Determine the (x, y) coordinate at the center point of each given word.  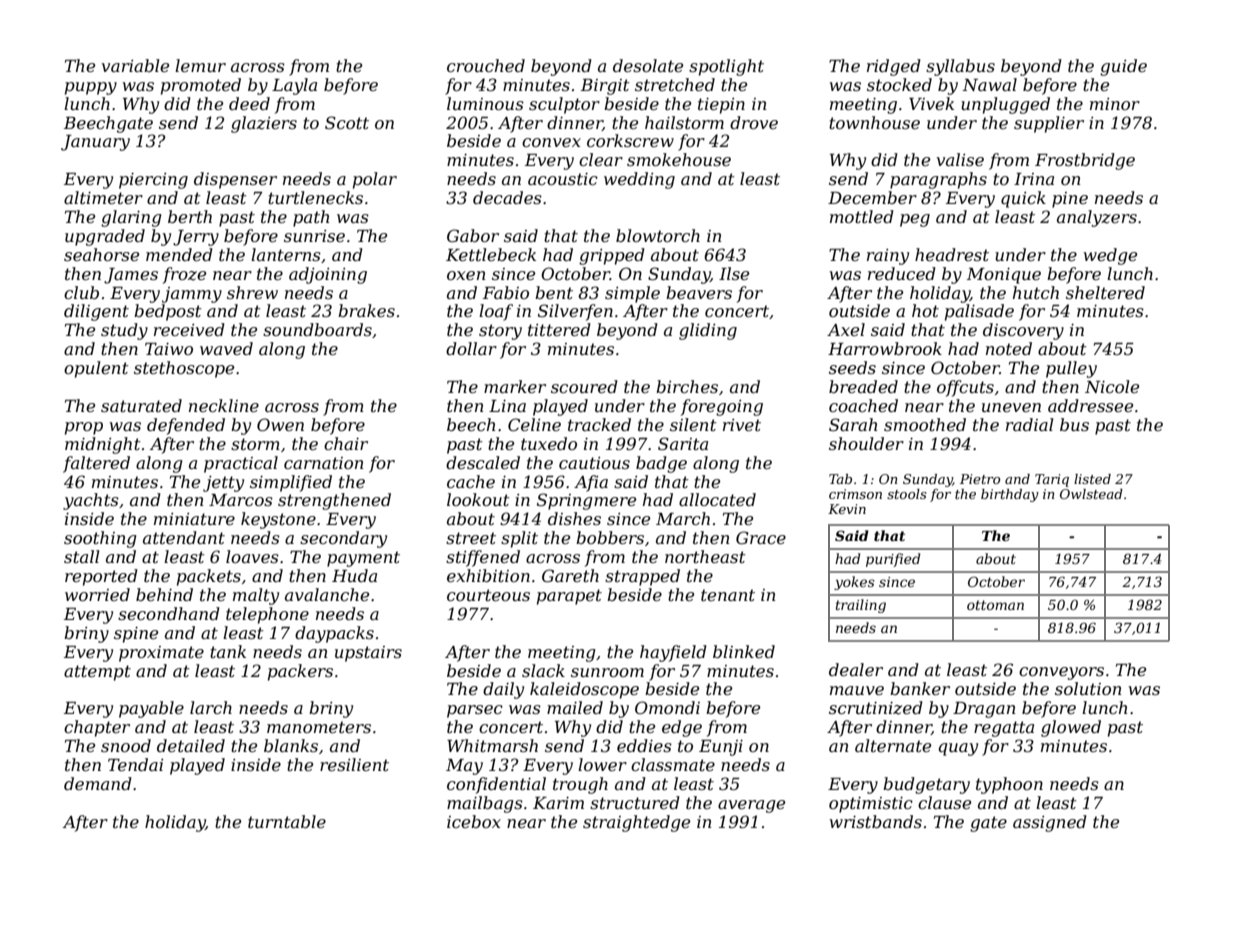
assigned (1050, 823)
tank (228, 651)
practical (241, 464)
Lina (507, 406)
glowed (1071, 728)
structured (635, 802)
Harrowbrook (885, 348)
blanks (291, 745)
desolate (648, 65)
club (81, 292)
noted (1009, 348)
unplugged (1005, 105)
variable (135, 65)
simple (632, 294)
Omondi (667, 707)
